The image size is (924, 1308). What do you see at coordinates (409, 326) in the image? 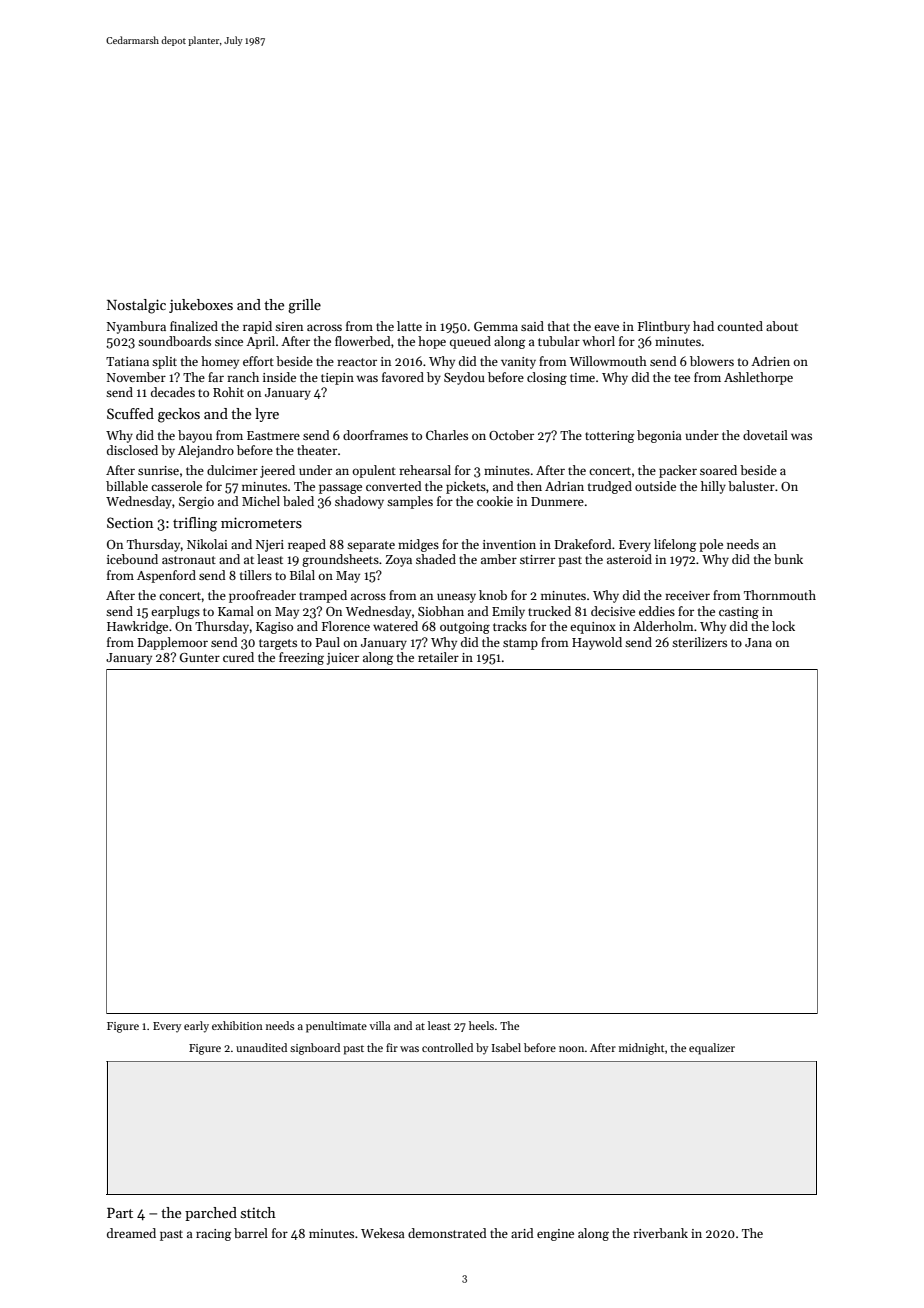
I see `latte` at bounding box center [409, 326].
